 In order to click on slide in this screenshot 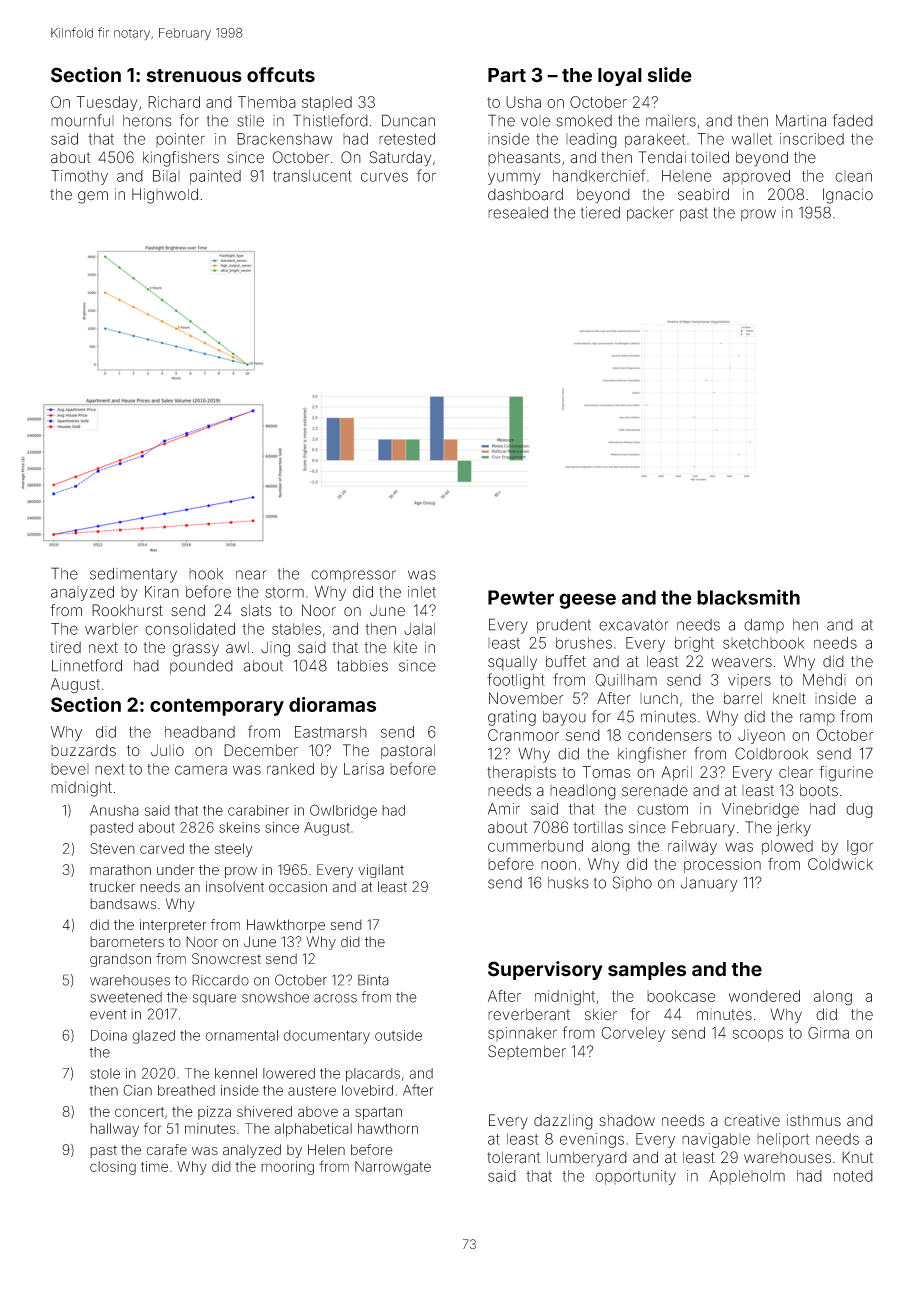, I will do `click(670, 75)`.
